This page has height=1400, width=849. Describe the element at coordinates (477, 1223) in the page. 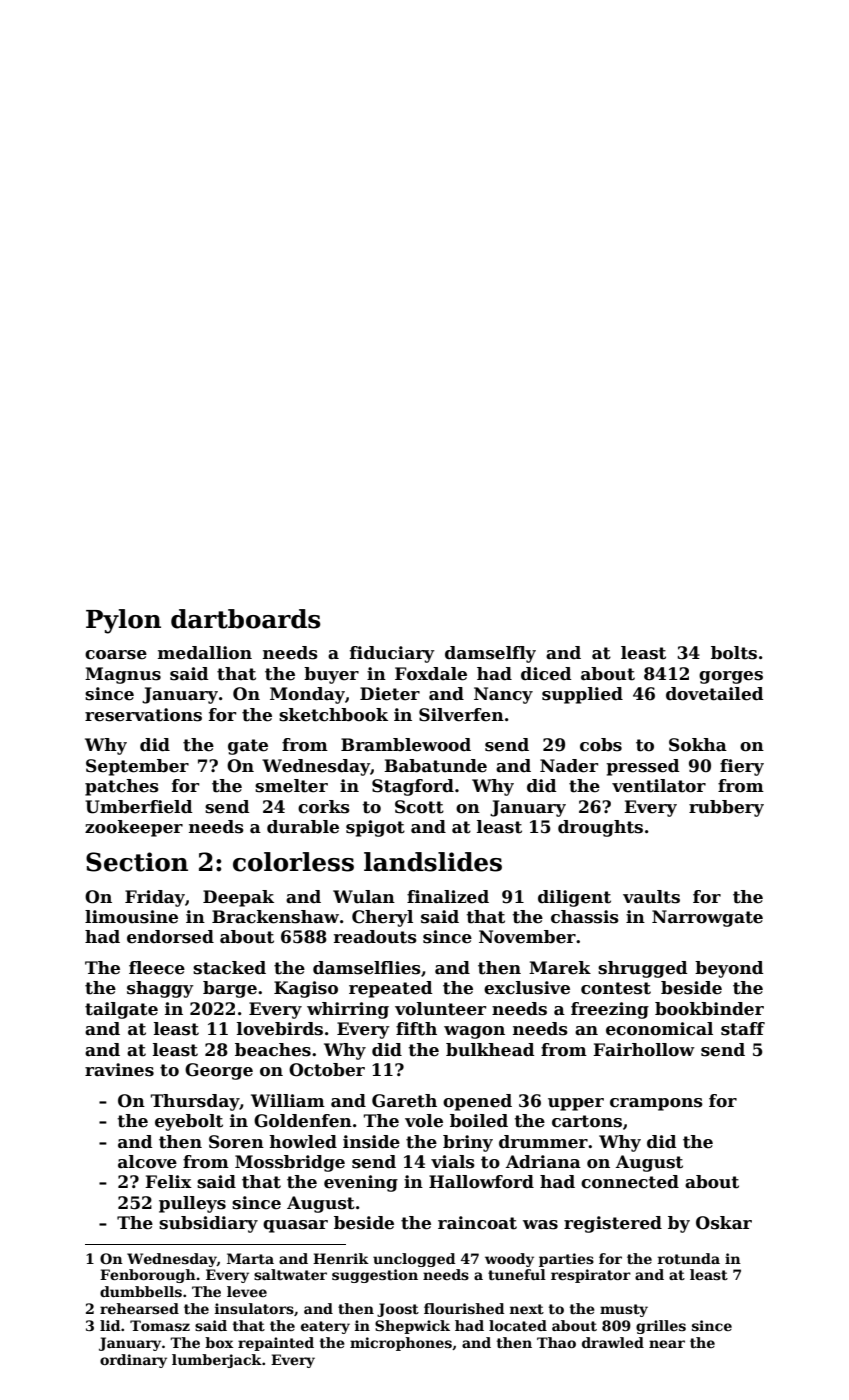

I see `raincoat` at that location.
